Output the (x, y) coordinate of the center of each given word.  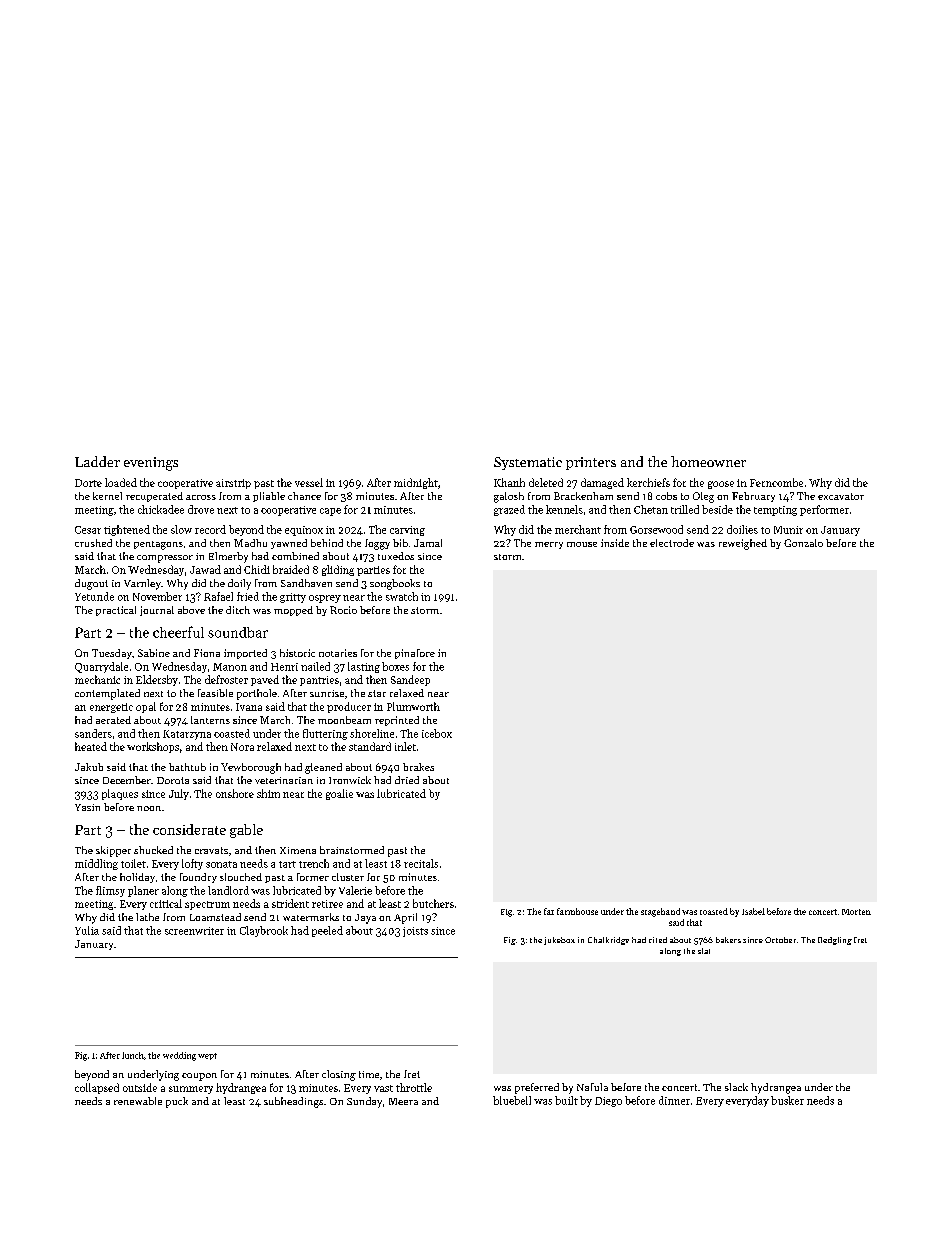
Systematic (528, 463)
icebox (437, 733)
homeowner (708, 461)
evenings (151, 464)
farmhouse (577, 911)
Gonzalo (803, 543)
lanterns (210, 720)
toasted (714, 911)
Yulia (87, 930)
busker (787, 1100)
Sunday (364, 1102)
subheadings (293, 1102)
